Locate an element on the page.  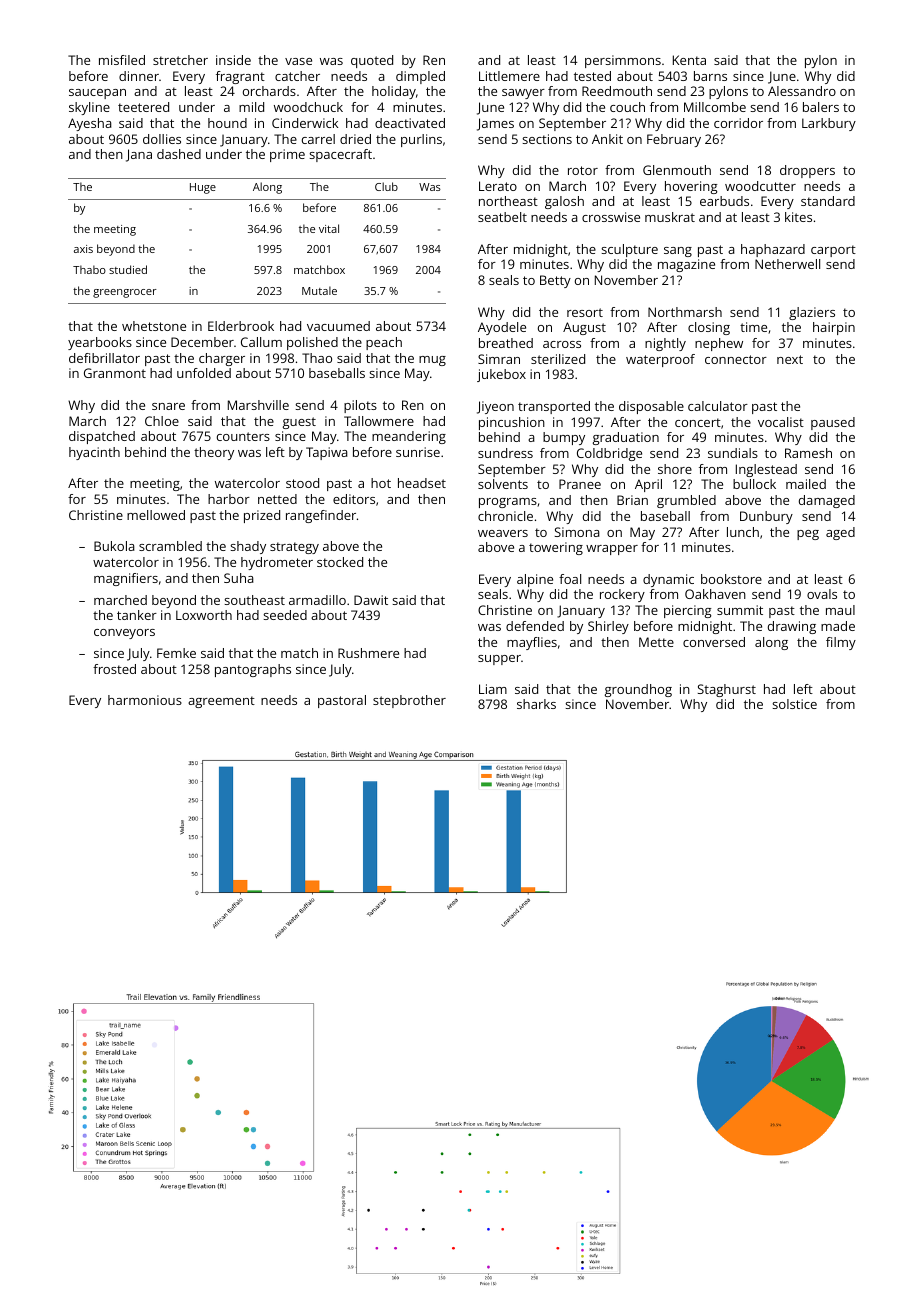
harmonious is located at coordinates (145, 700).
